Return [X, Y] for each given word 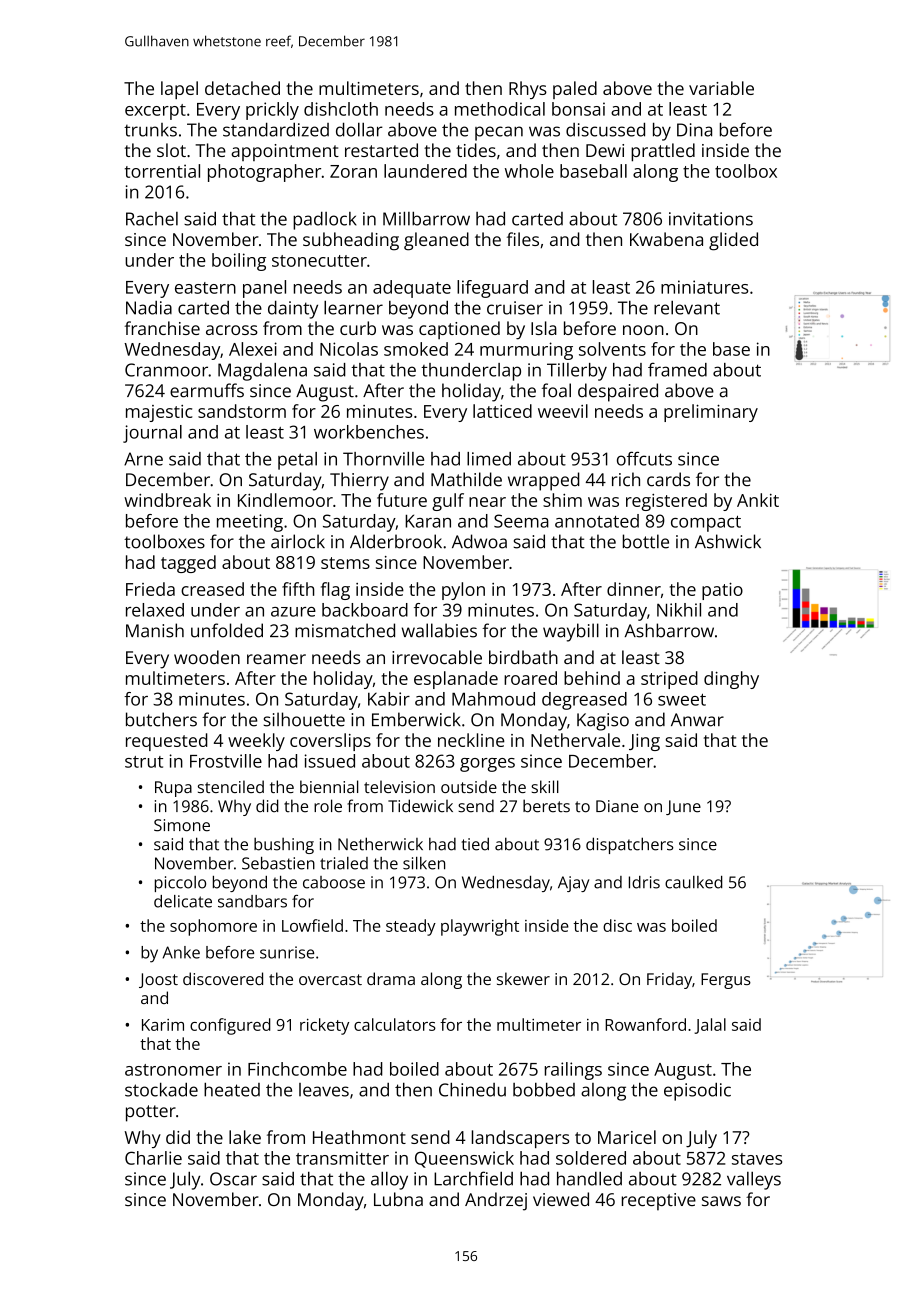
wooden [207, 657]
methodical [500, 109]
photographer [264, 173]
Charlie [153, 1158]
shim [562, 500]
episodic [697, 1092]
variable [721, 88]
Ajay [573, 884]
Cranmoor [166, 370]
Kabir [389, 699]
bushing [284, 846]
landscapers [520, 1139]
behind [592, 678]
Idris [644, 882]
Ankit [758, 500]
